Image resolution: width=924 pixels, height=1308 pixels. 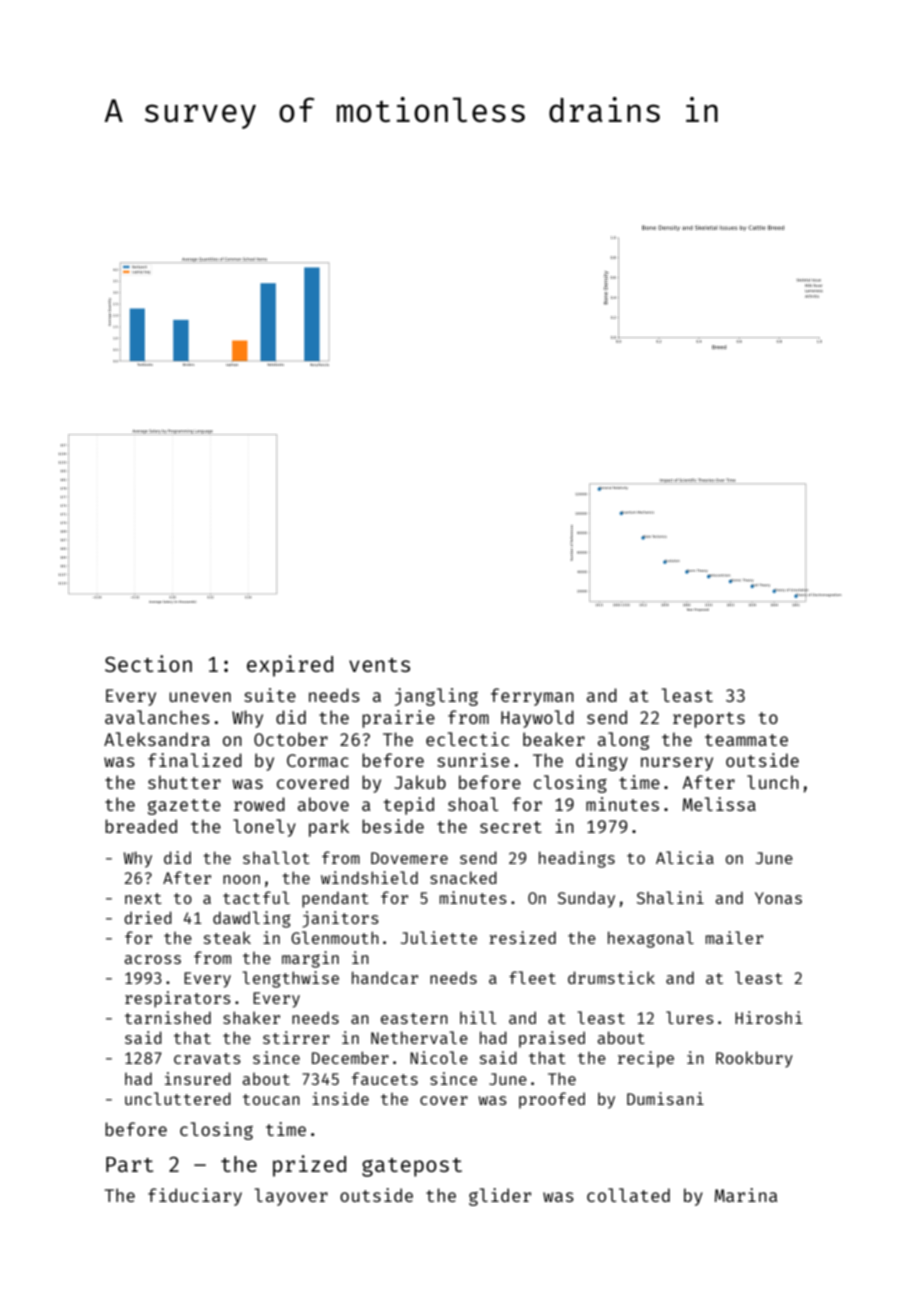 I want to click on vents, so click(x=379, y=665).
